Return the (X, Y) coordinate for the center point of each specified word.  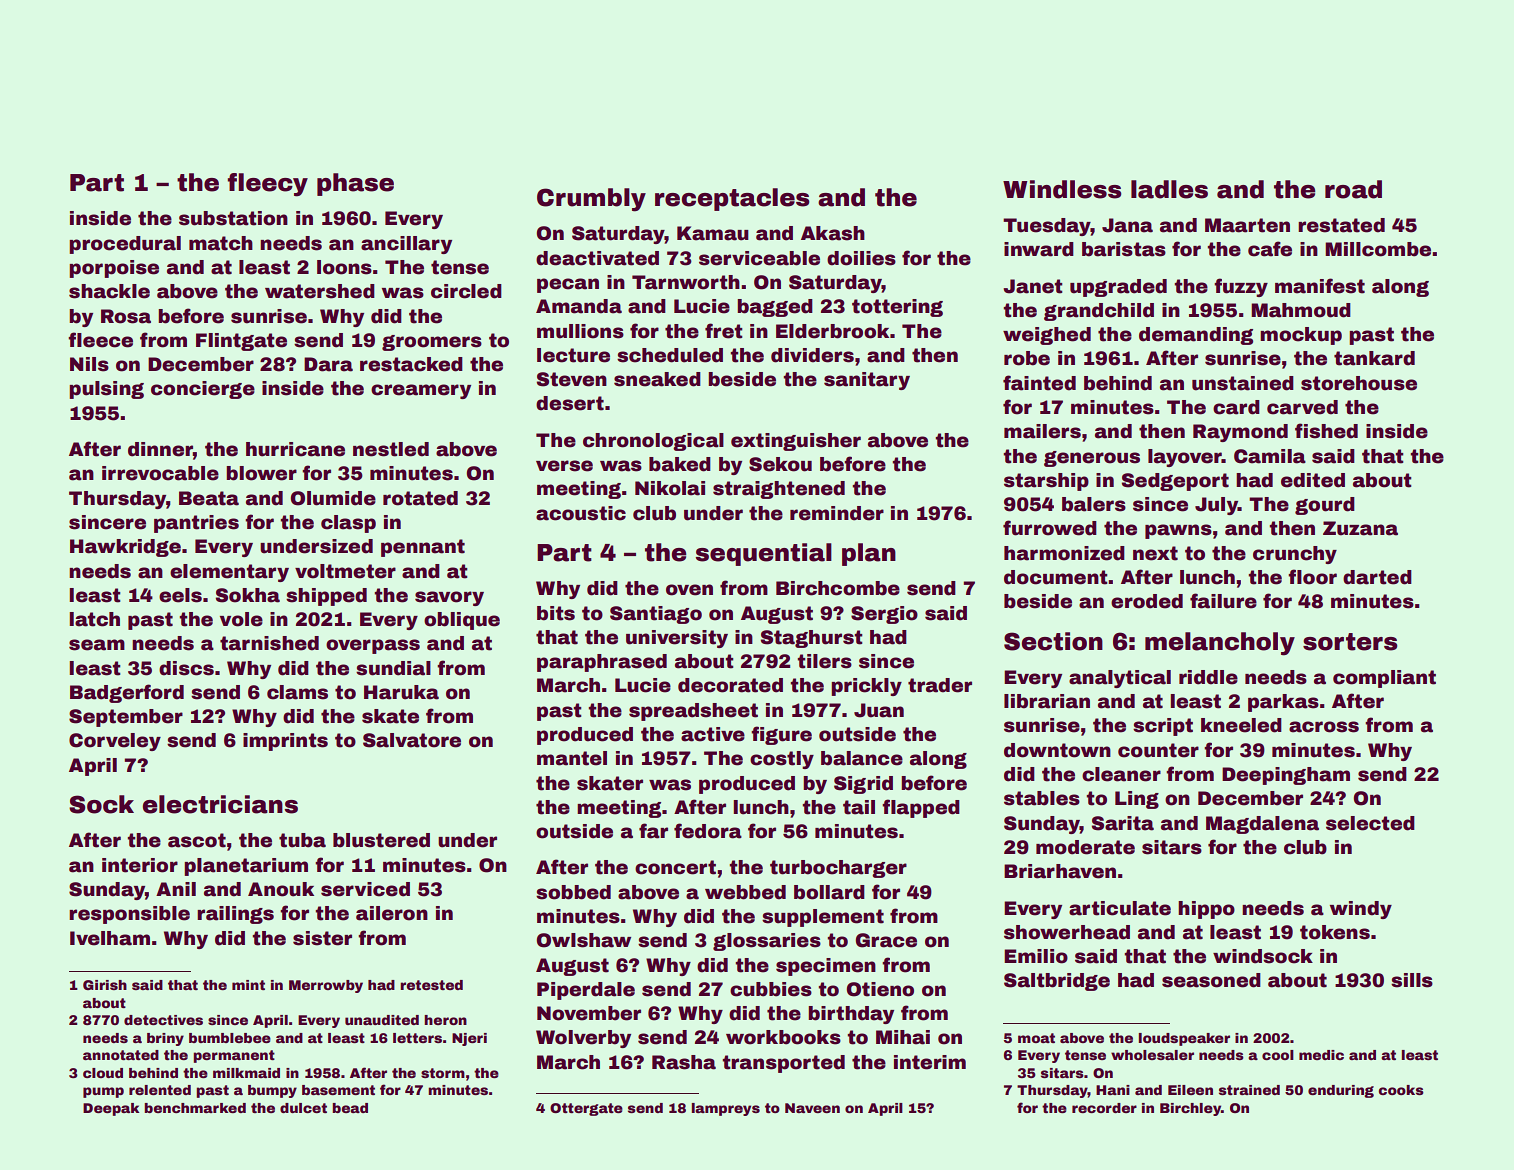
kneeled (1241, 725)
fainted (1039, 383)
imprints (285, 742)
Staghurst (811, 639)
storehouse (1359, 383)
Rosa (126, 316)
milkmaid (246, 1073)
